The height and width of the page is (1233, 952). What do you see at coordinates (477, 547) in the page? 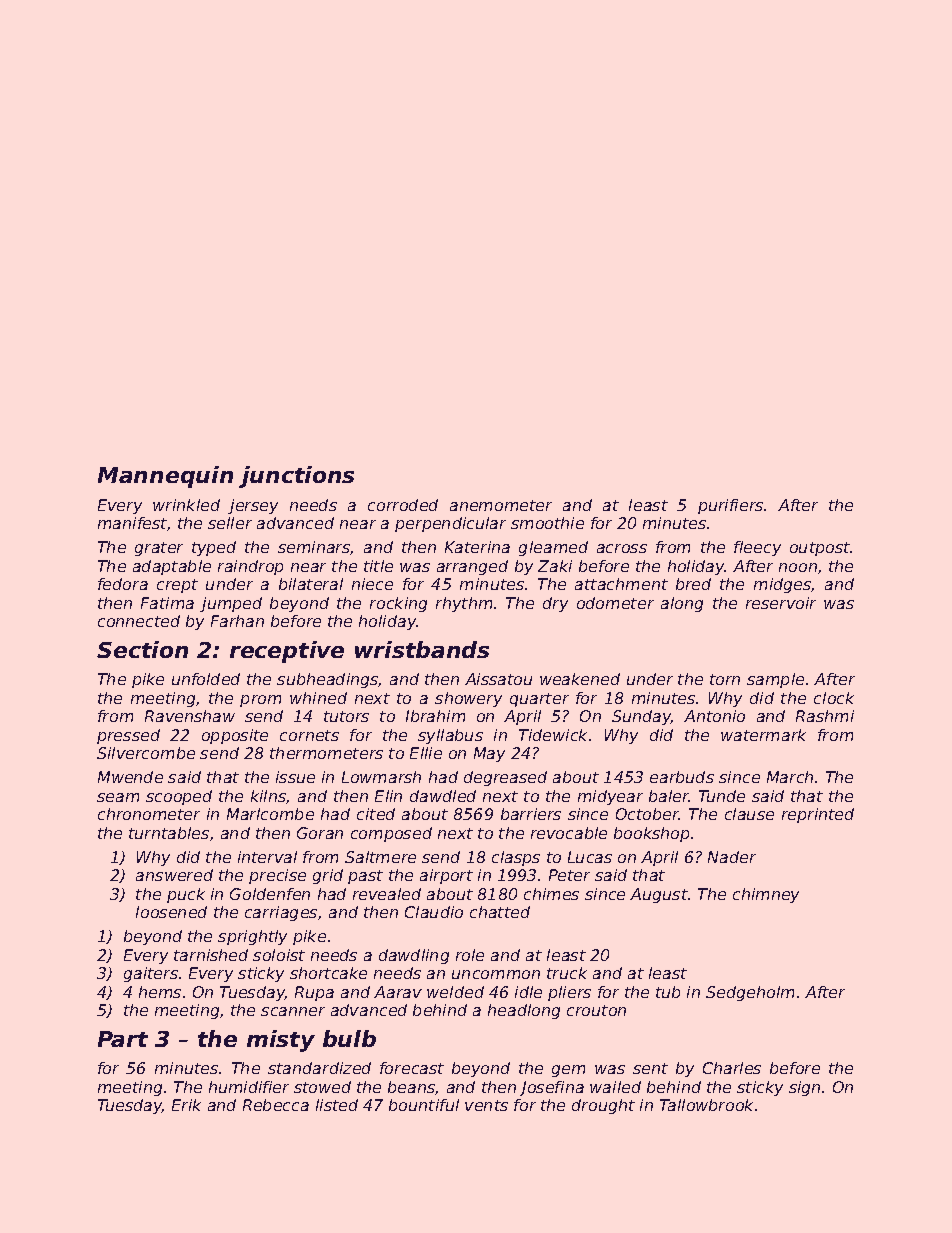
I see `Katerina` at bounding box center [477, 547].
